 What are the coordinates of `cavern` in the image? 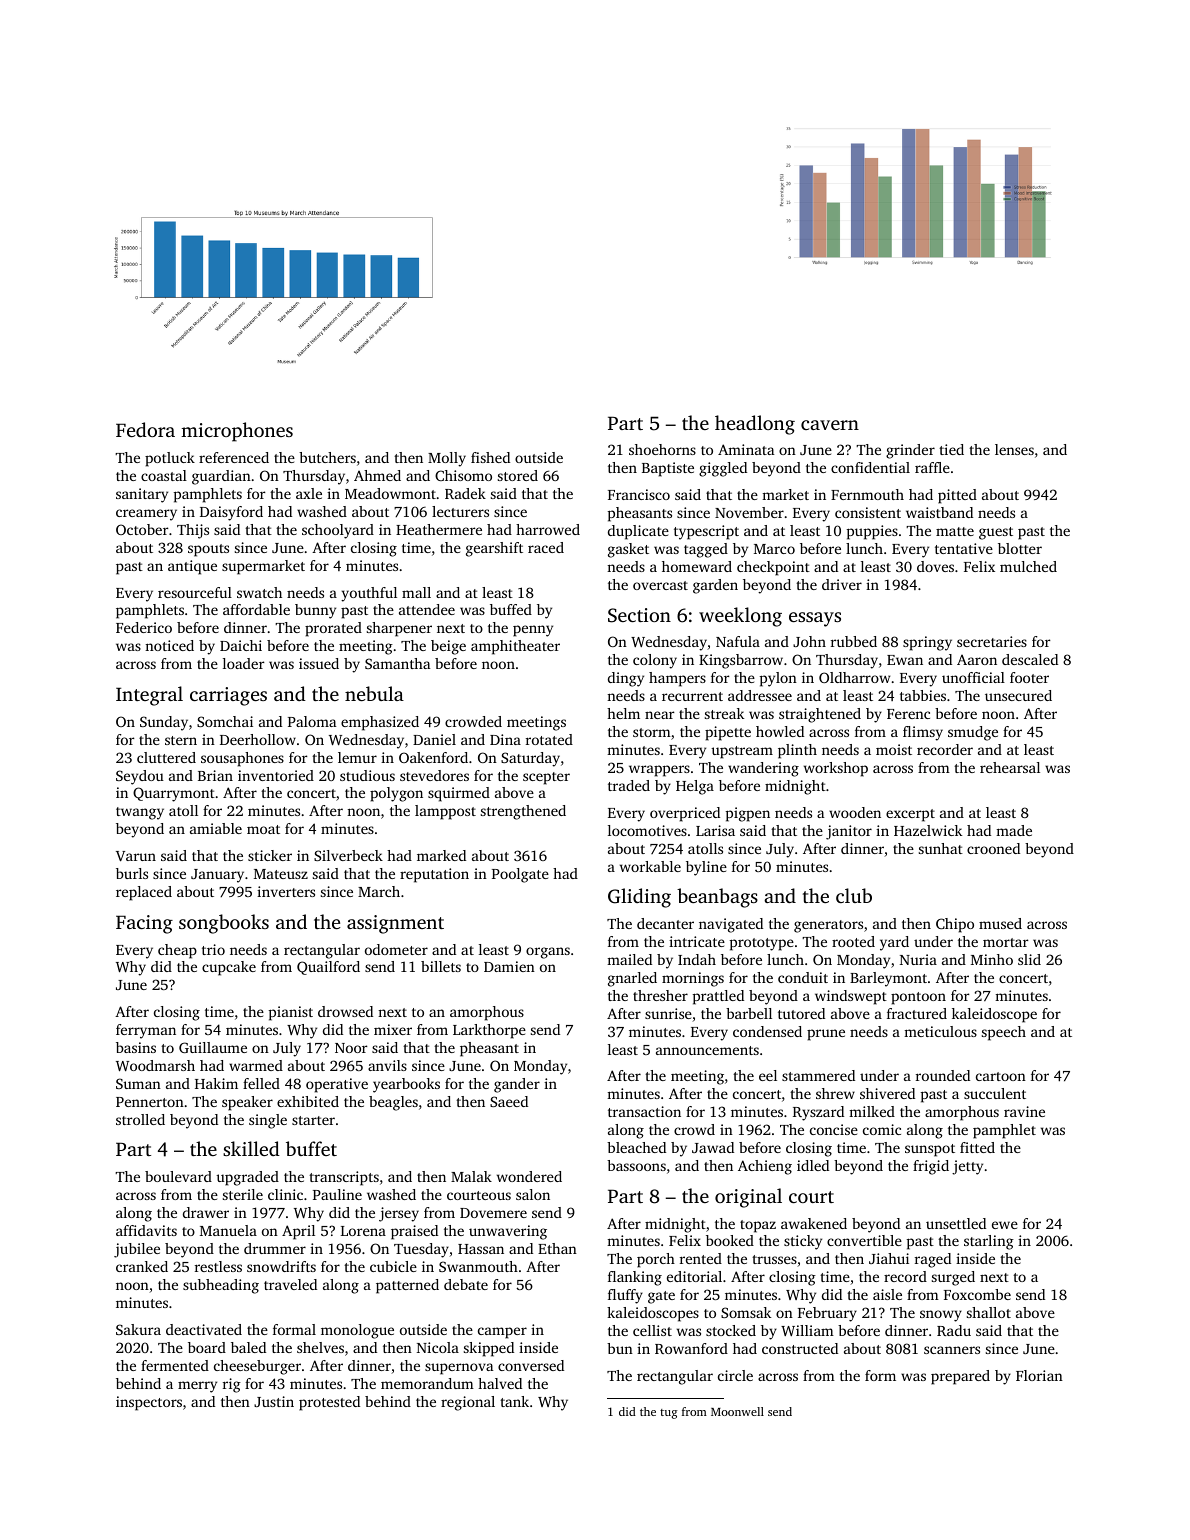 It's located at (830, 425).
